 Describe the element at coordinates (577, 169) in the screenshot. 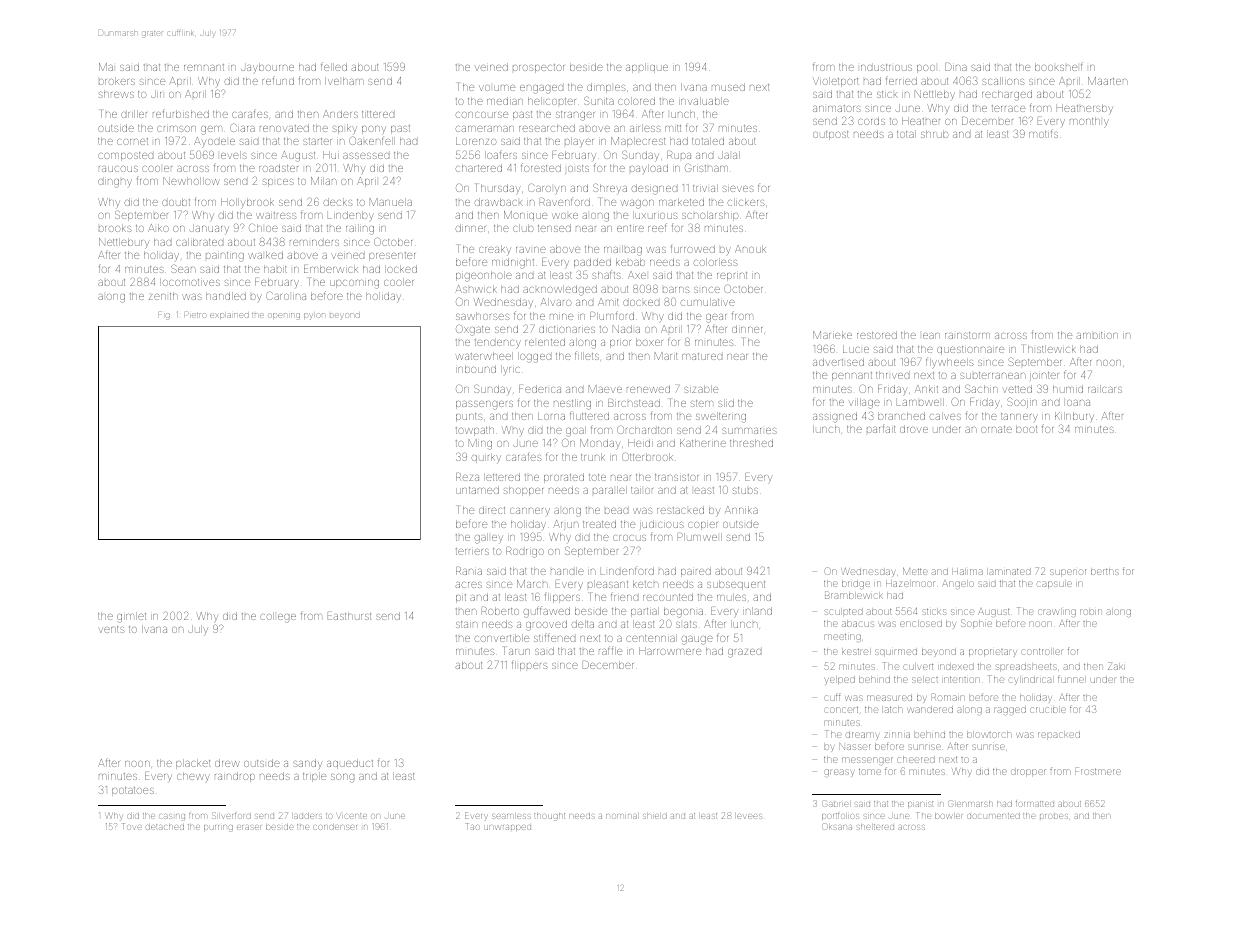

I see `joists` at that location.
